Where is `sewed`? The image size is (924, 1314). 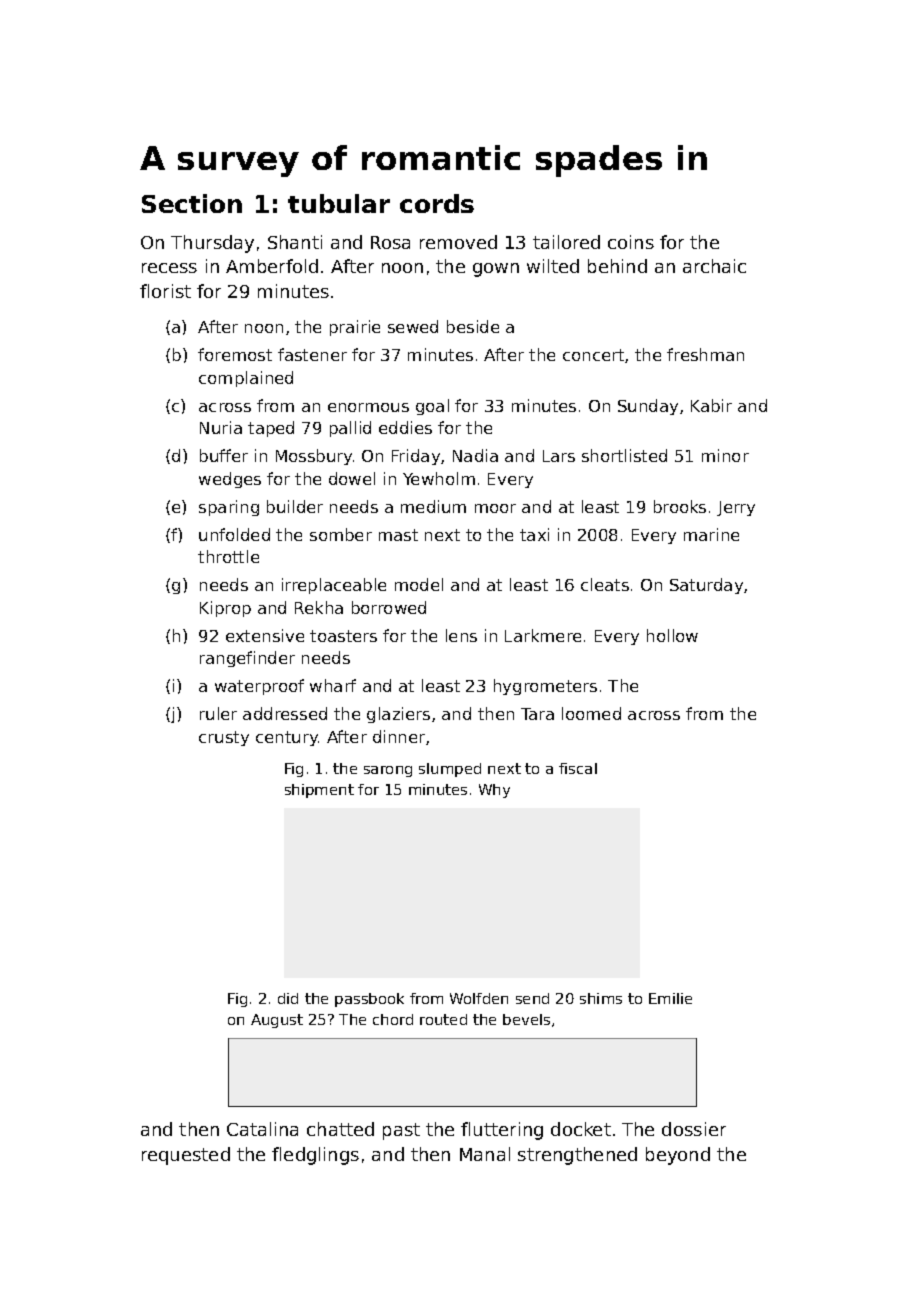
sewed is located at coordinates (413, 326).
